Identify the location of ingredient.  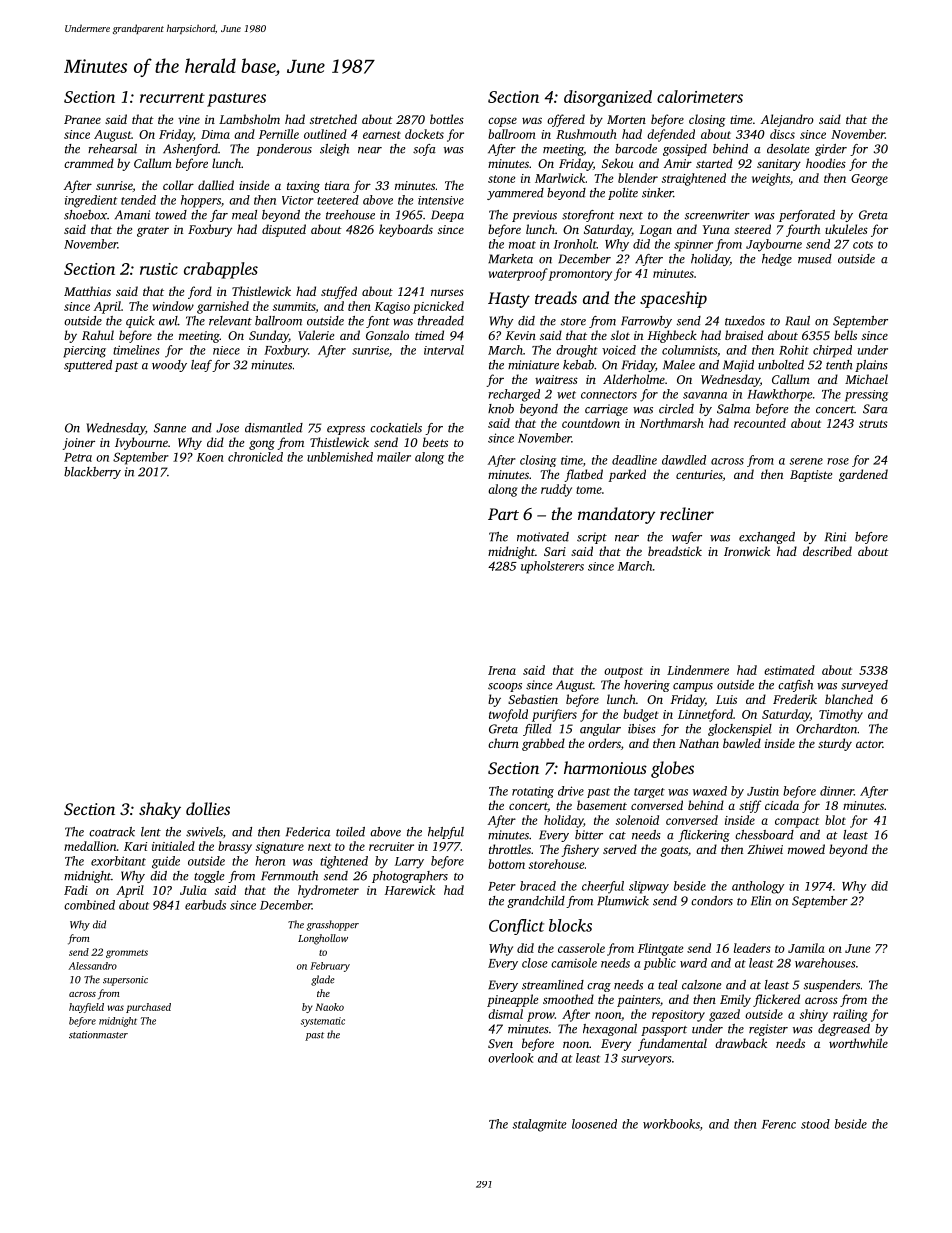
(91, 201).
